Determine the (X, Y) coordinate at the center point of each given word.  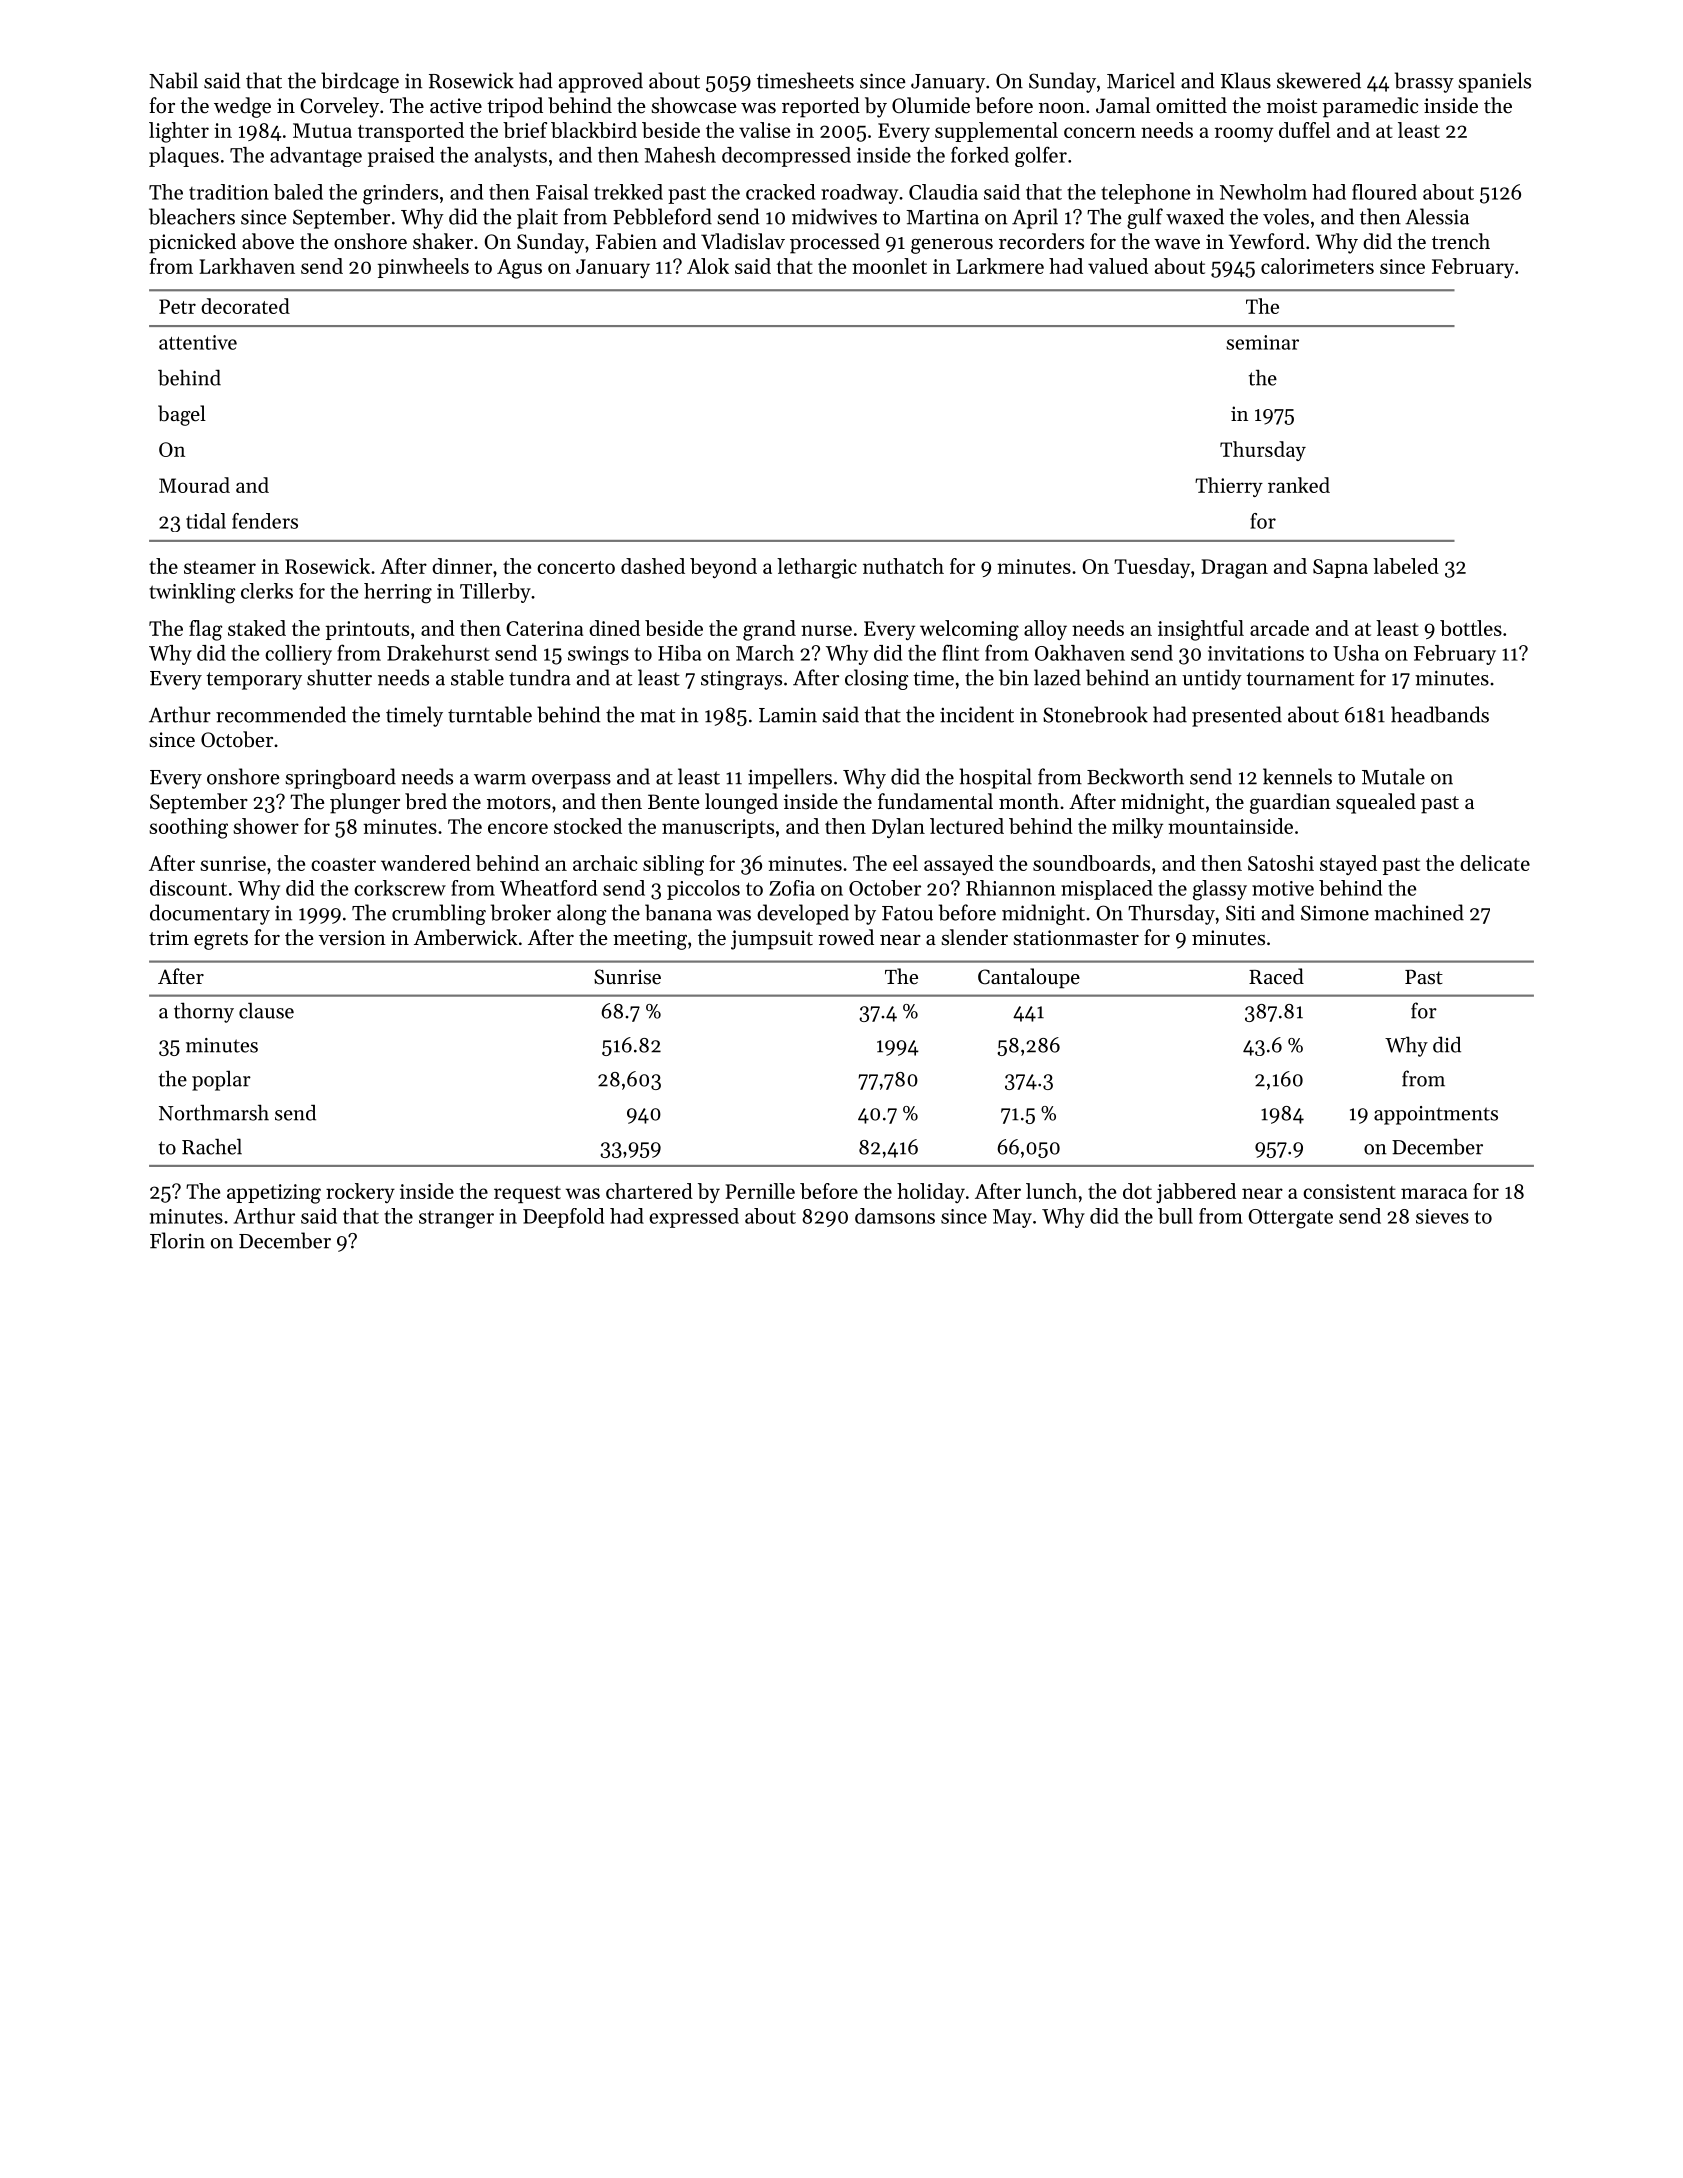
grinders (400, 194)
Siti (1240, 913)
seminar (1262, 342)
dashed (653, 566)
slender (974, 937)
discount (188, 888)
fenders (265, 521)
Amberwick (466, 937)
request (527, 1194)
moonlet (889, 266)
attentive (198, 342)
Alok (708, 266)
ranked (1299, 485)
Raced (1276, 976)
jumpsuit (772, 940)
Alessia (1437, 216)
